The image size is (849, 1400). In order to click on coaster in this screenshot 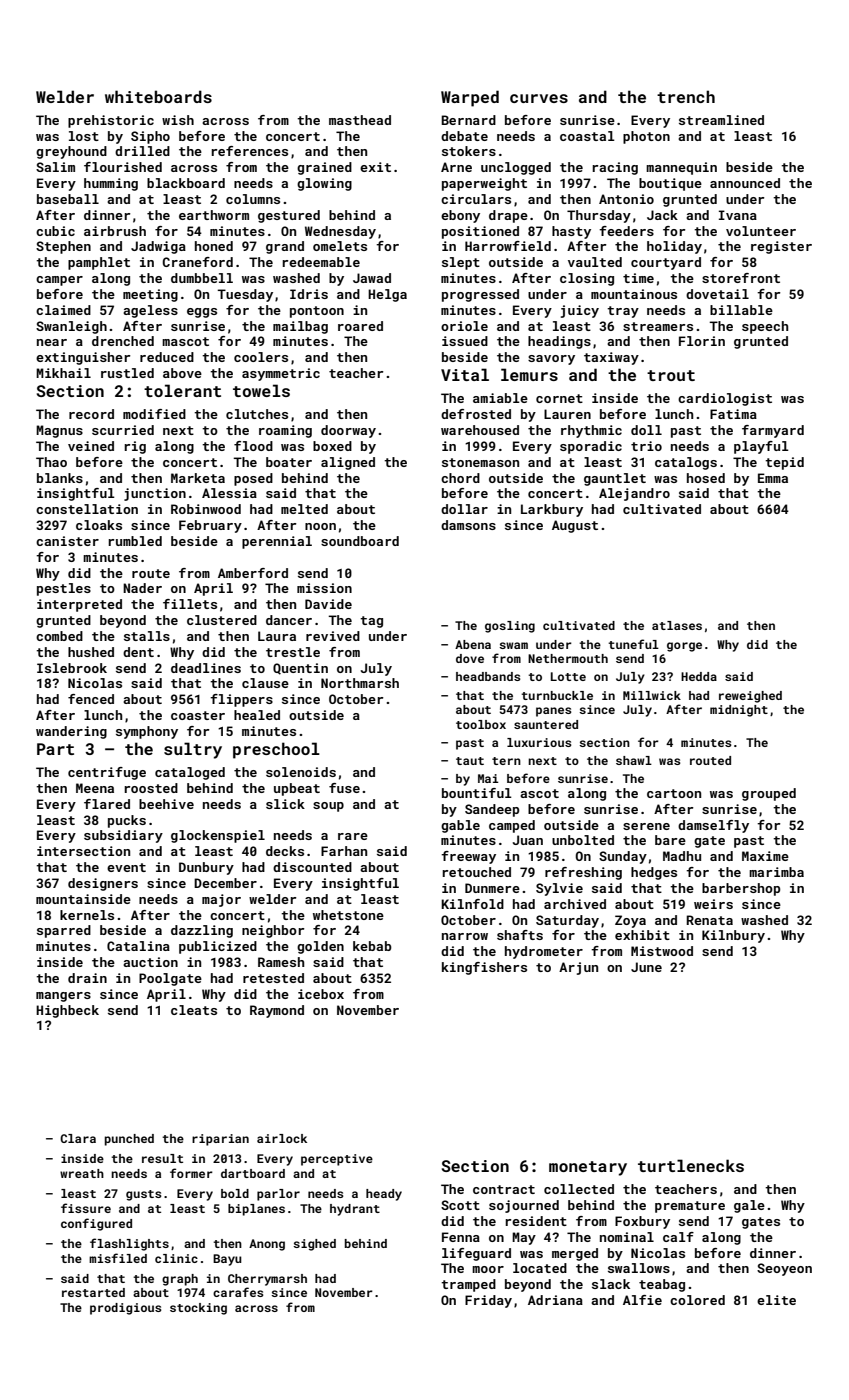, I will do `click(198, 715)`.
